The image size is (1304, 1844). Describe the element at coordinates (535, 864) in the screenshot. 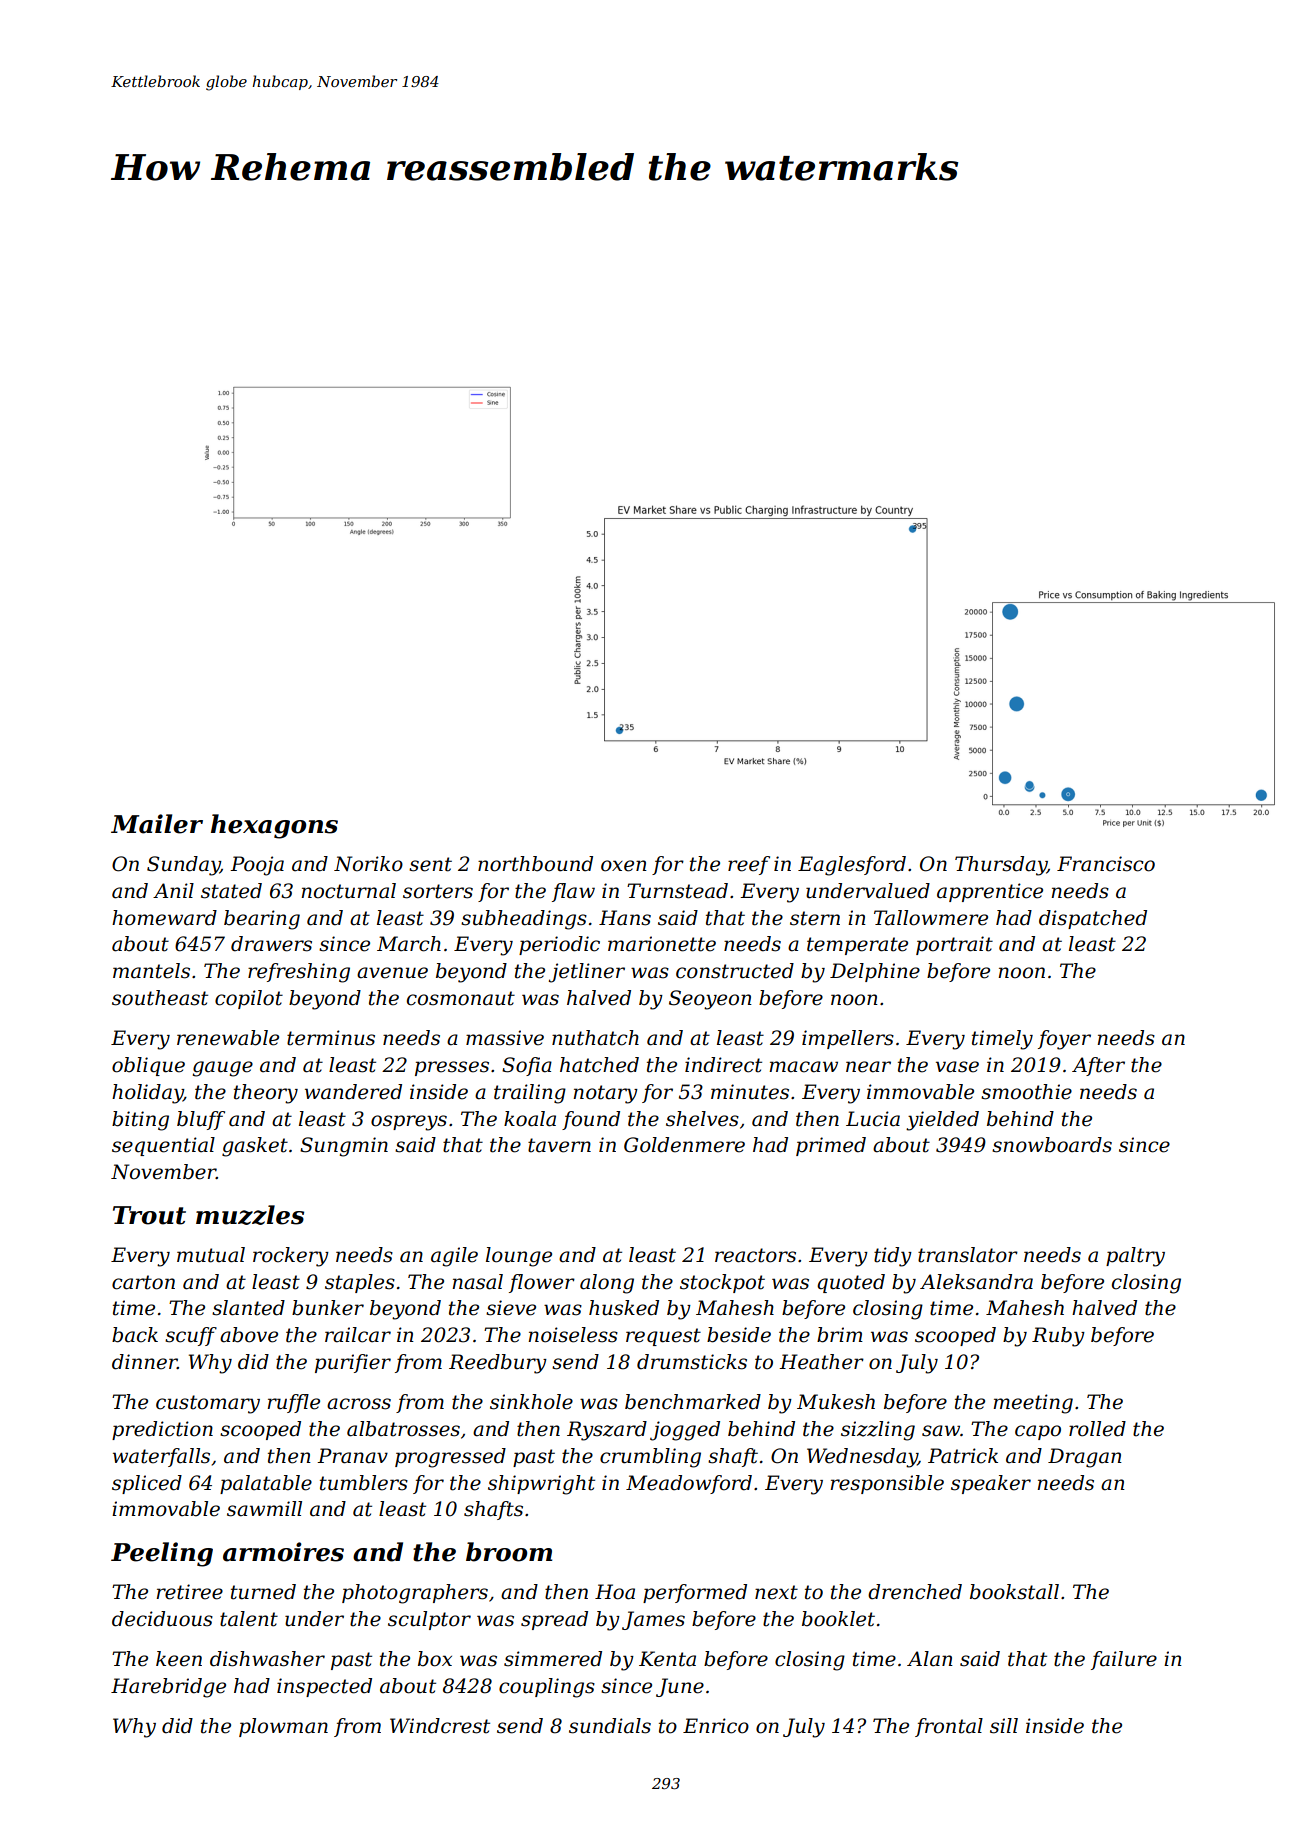

I see `northbound` at that location.
